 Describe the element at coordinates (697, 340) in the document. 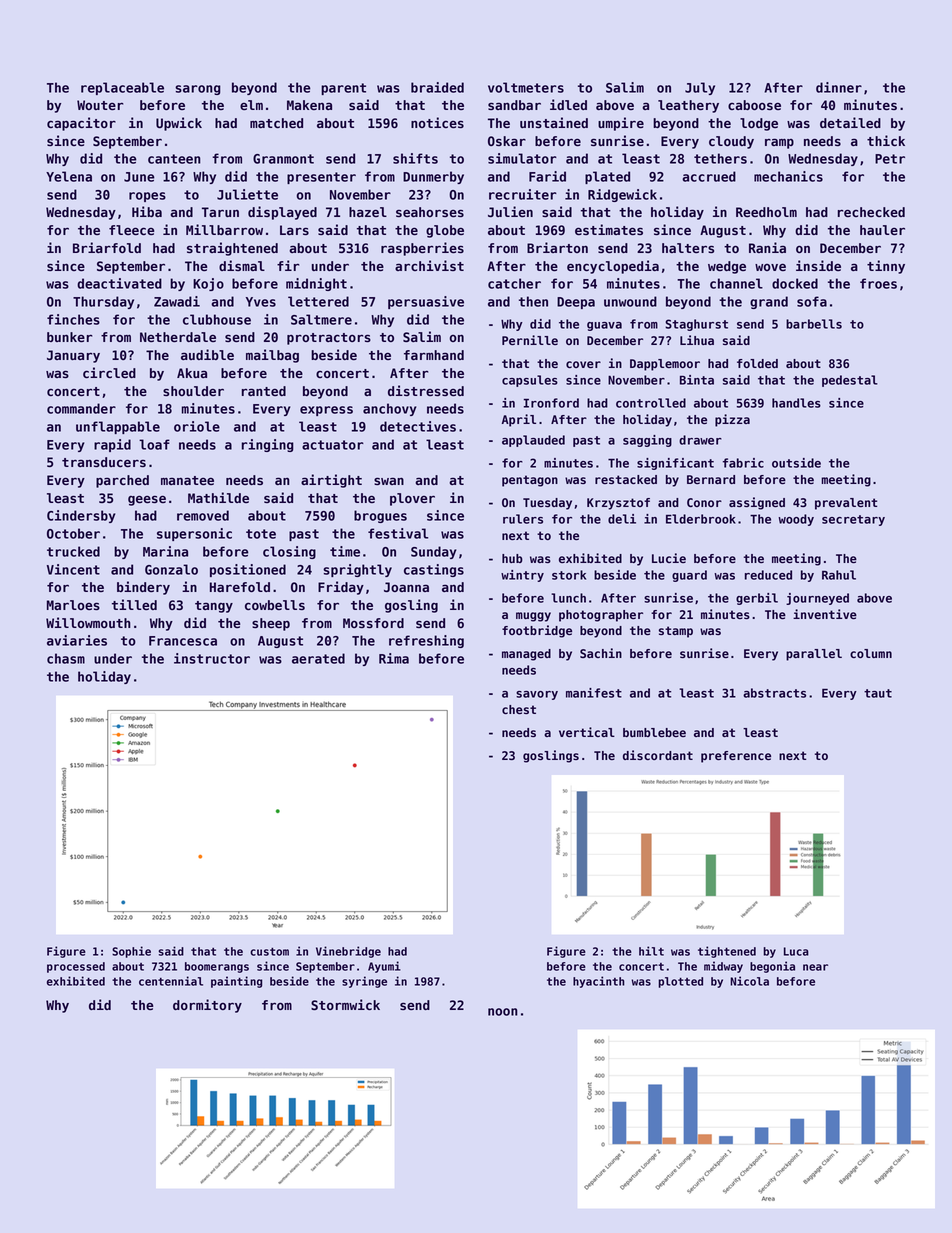

I see `Lihua` at that location.
